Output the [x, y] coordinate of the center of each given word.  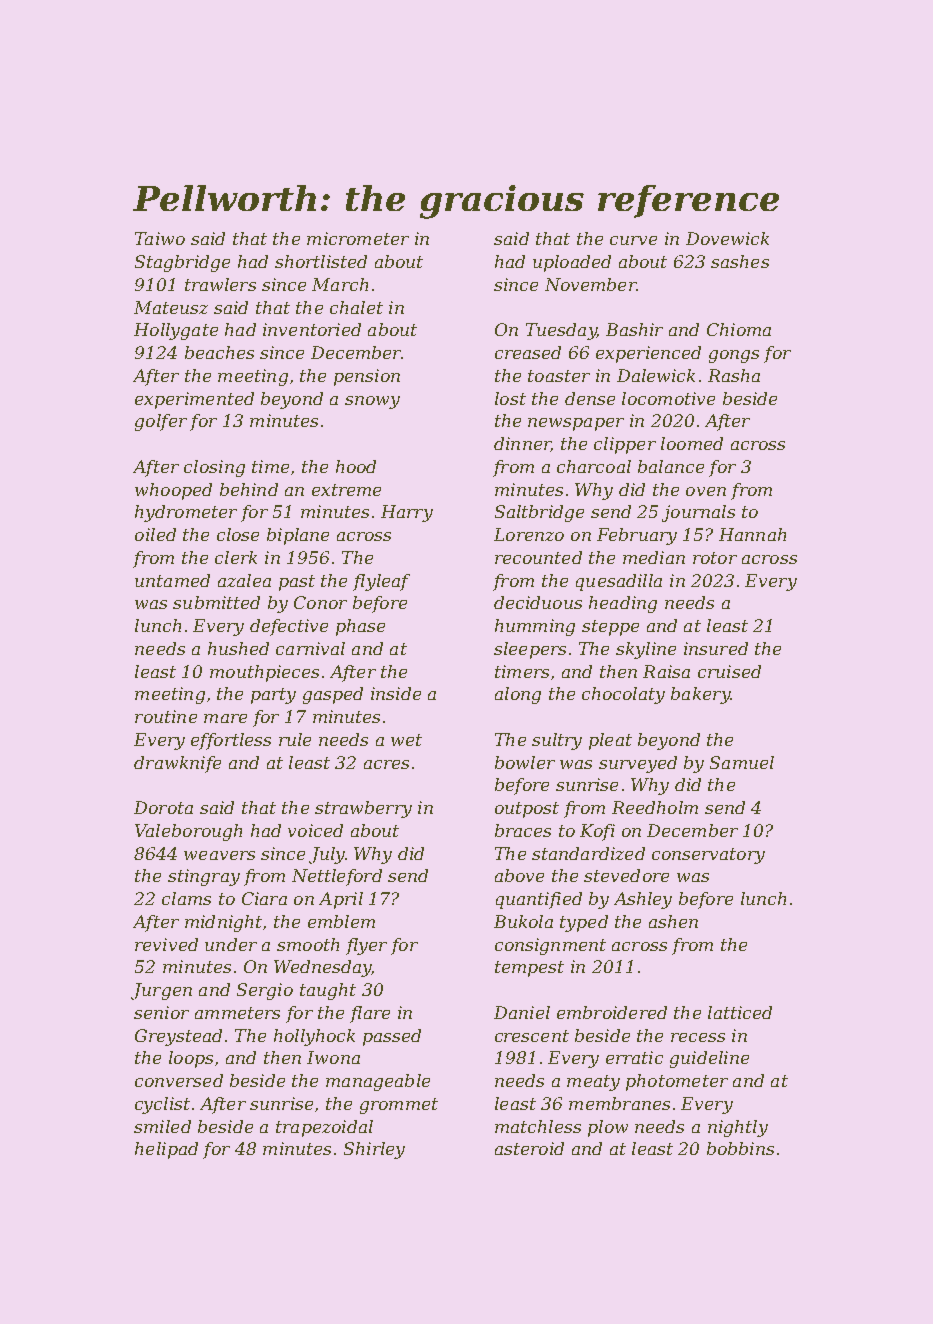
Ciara [264, 898]
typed [584, 923]
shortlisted [321, 261]
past [297, 583]
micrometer [358, 238]
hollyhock [314, 1037]
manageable [378, 1082]
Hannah [752, 534]
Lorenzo [529, 534]
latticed [740, 1012]
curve [633, 240]
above [519, 875]
